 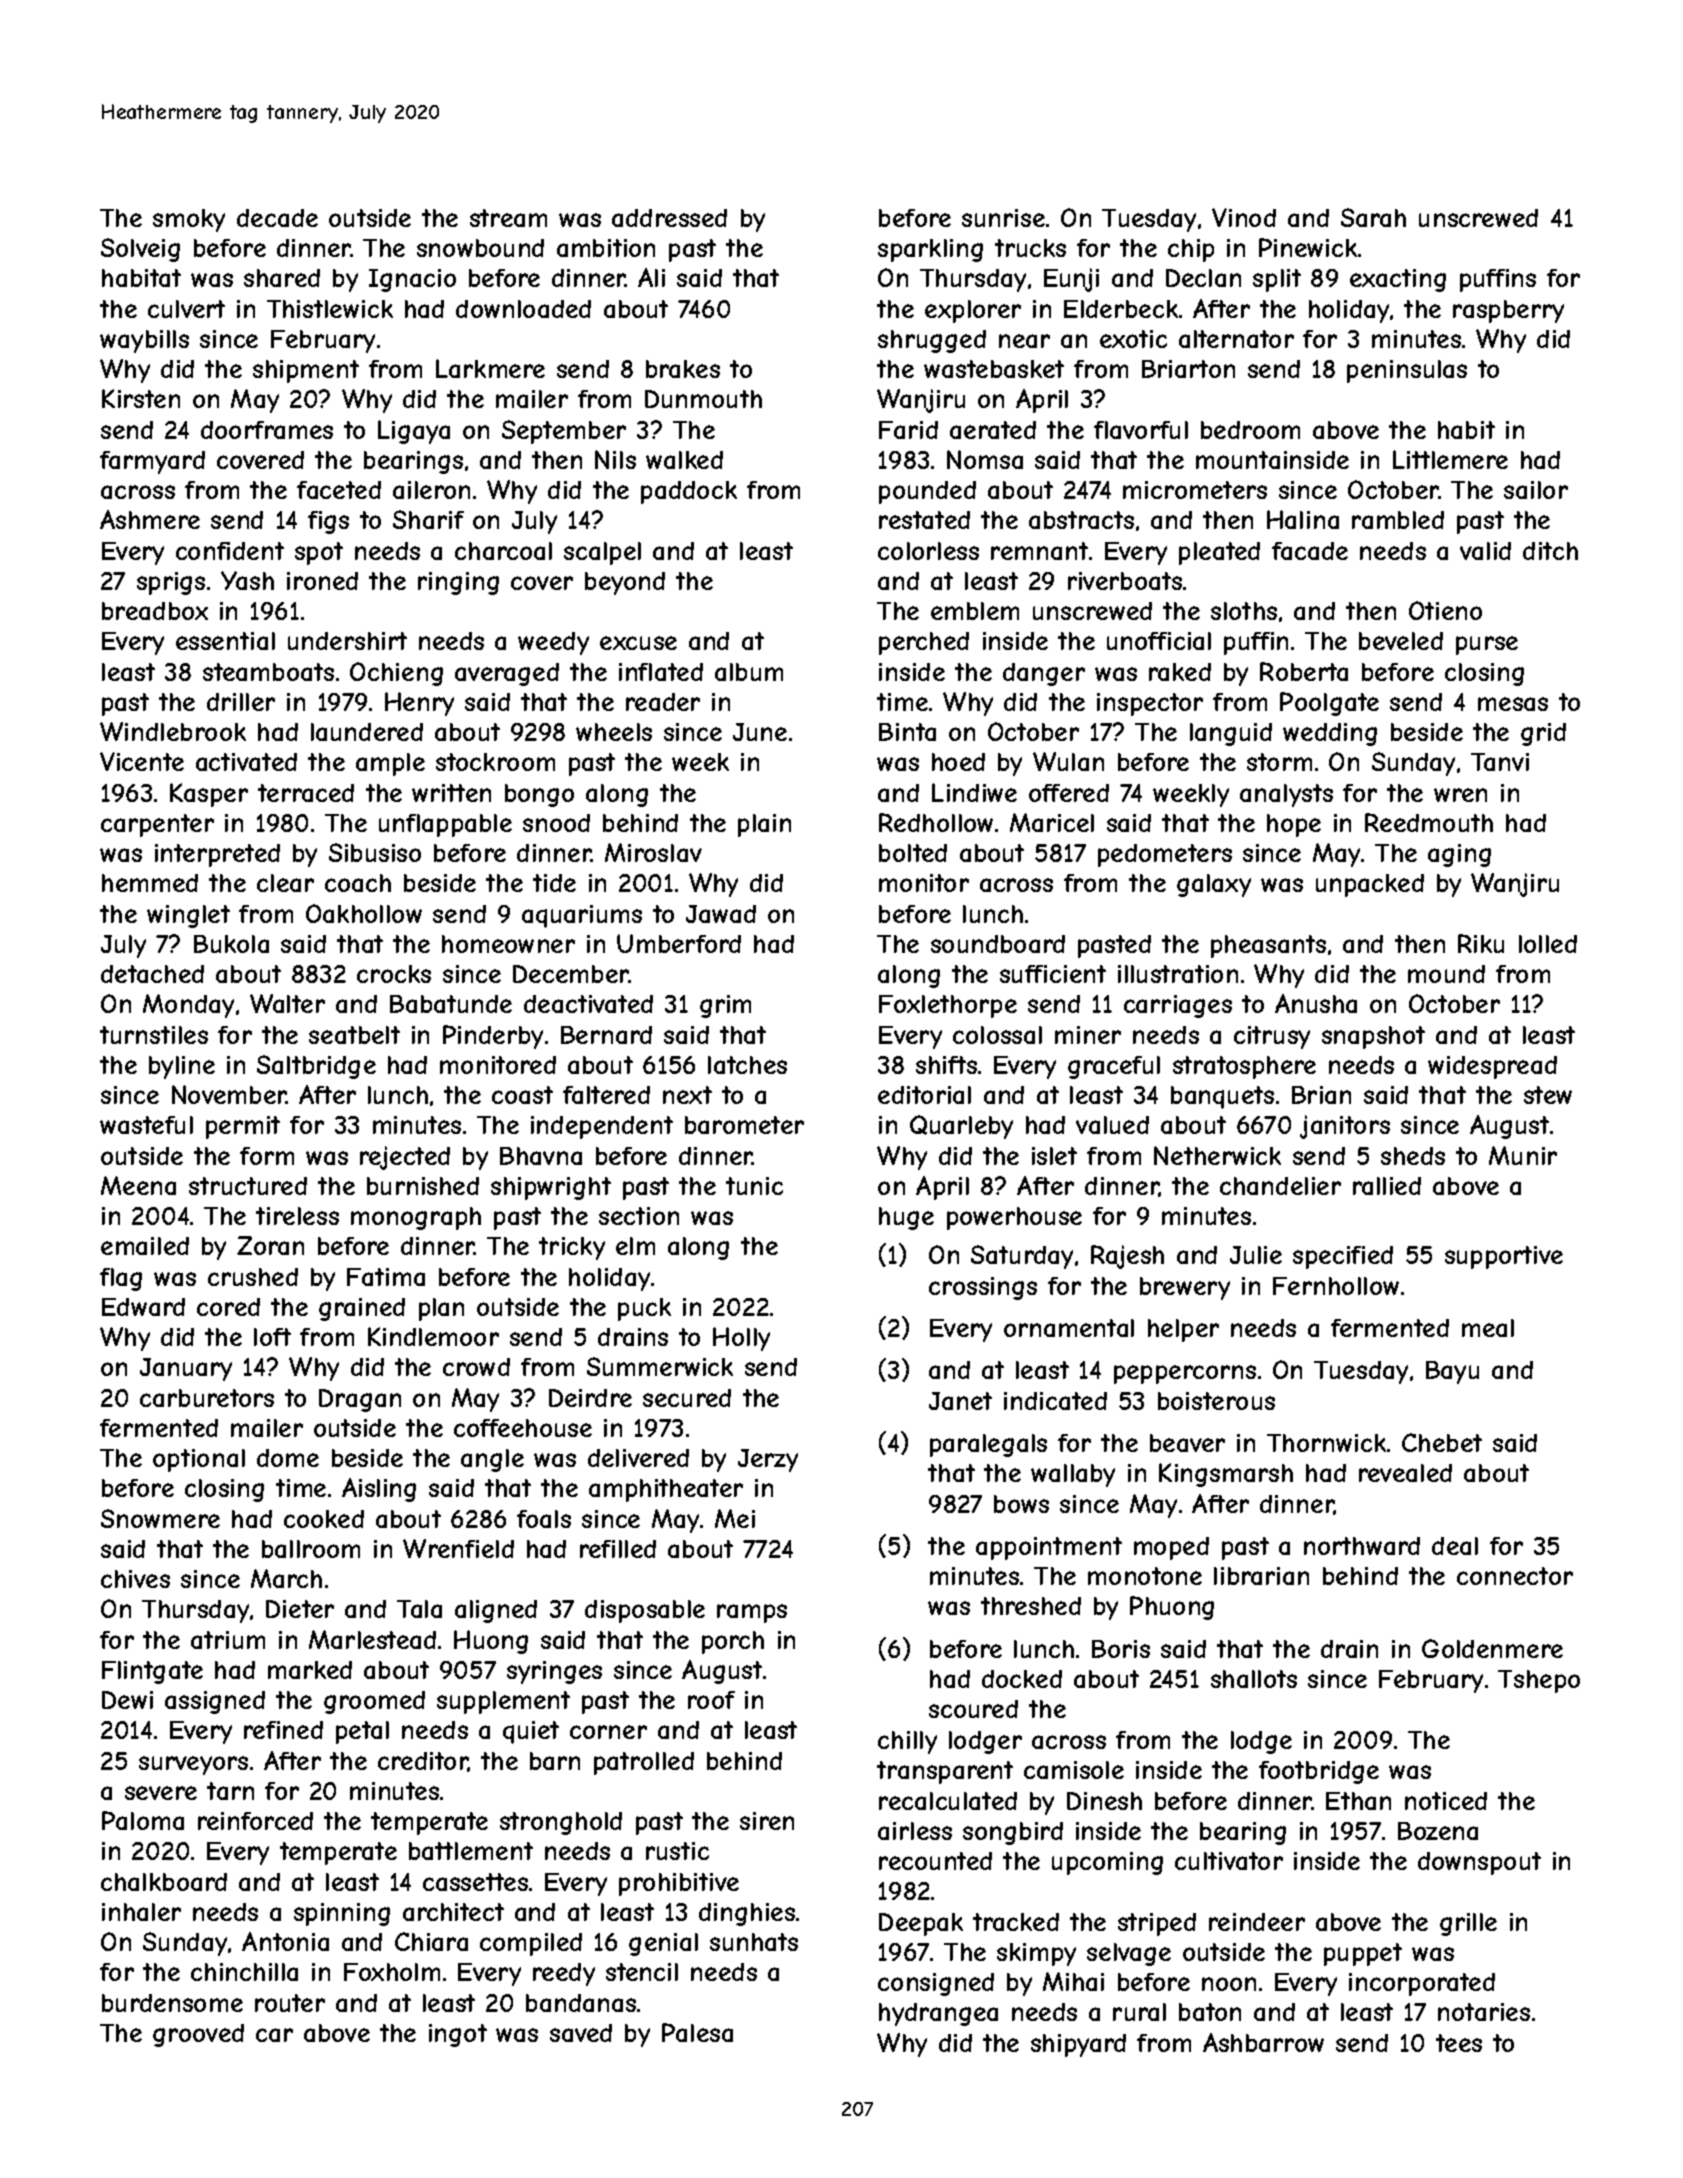 What do you see at coordinates (1294, 825) in the image?
I see `hope` at bounding box center [1294, 825].
